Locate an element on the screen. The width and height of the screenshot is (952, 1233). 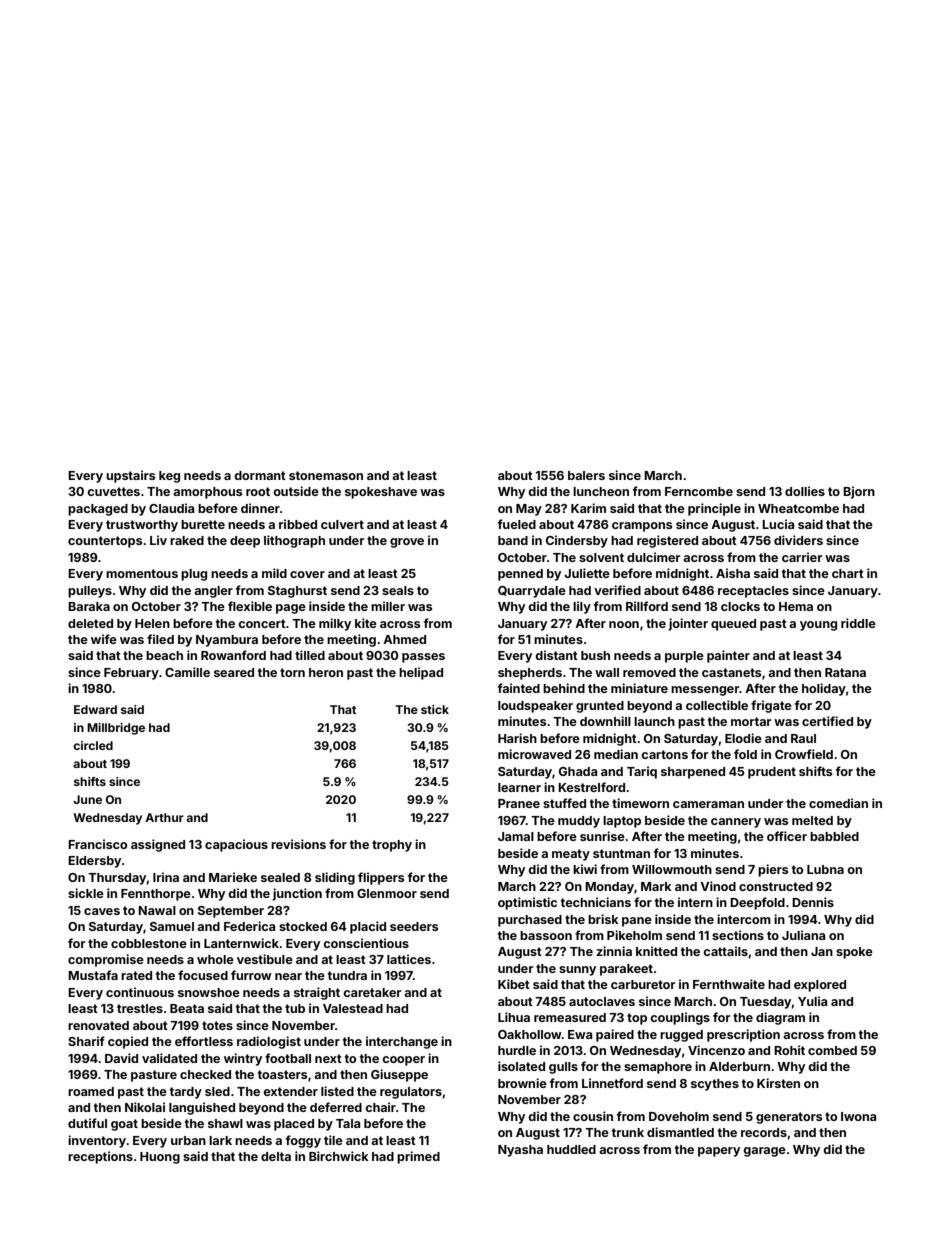
cuvettes is located at coordinates (113, 491).
